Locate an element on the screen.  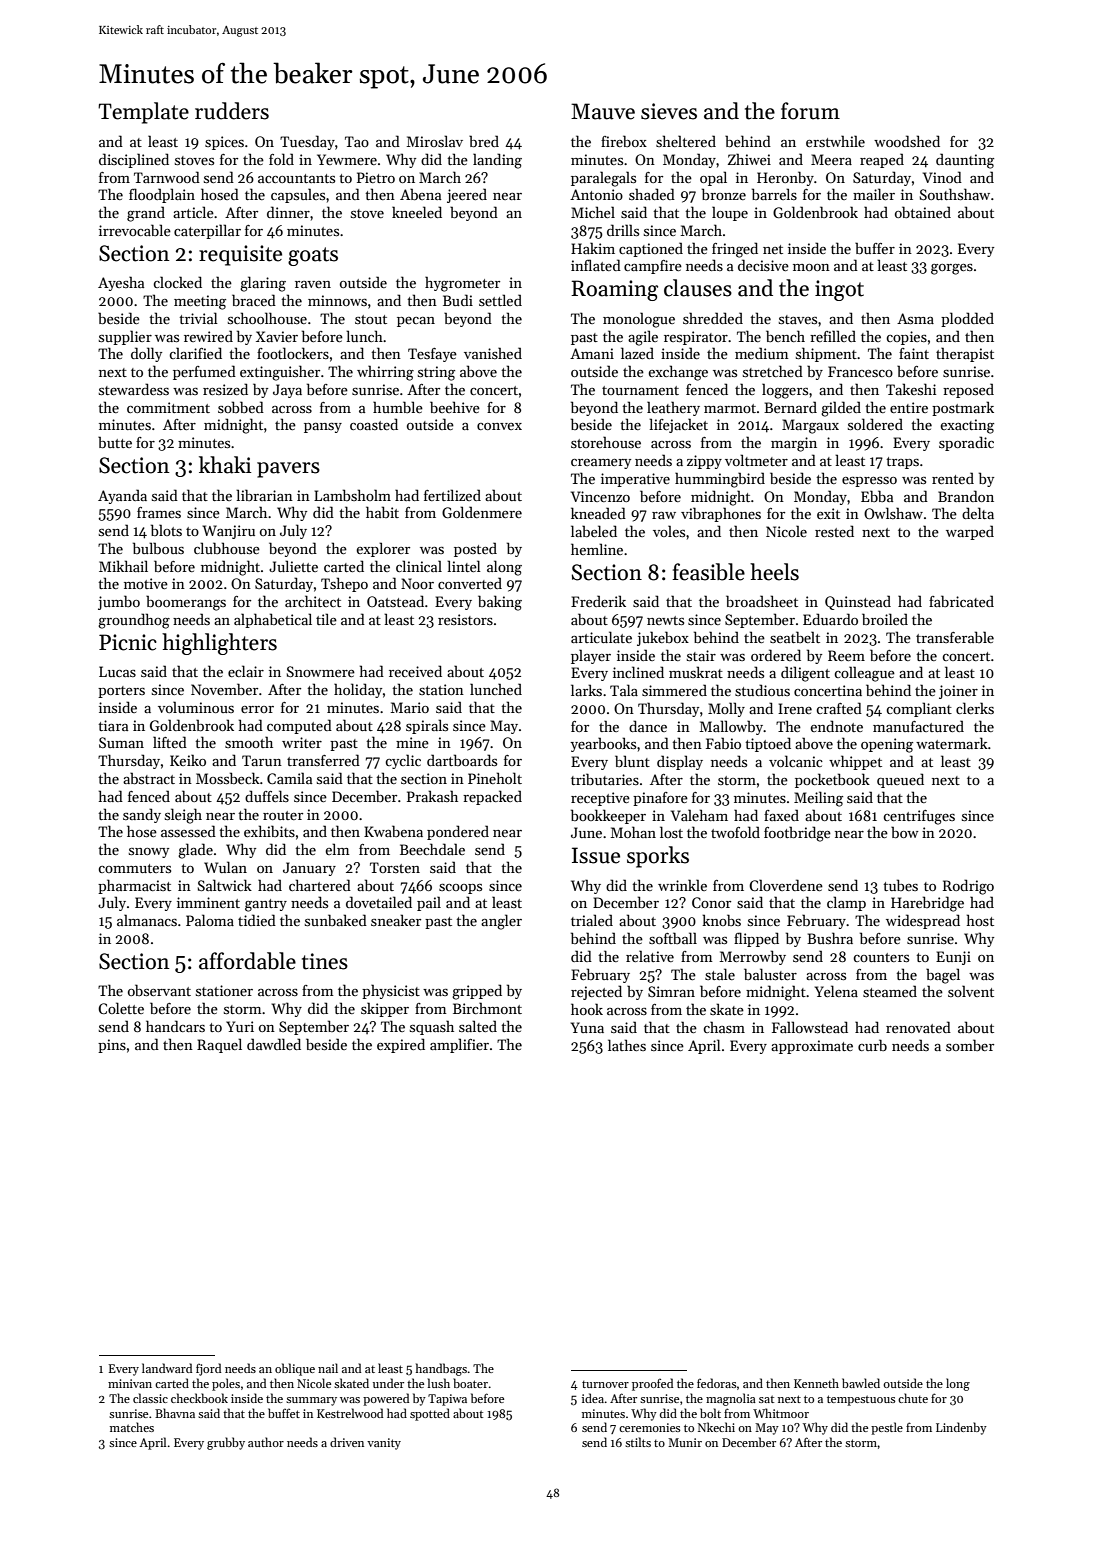
matches is located at coordinates (132, 1427).
